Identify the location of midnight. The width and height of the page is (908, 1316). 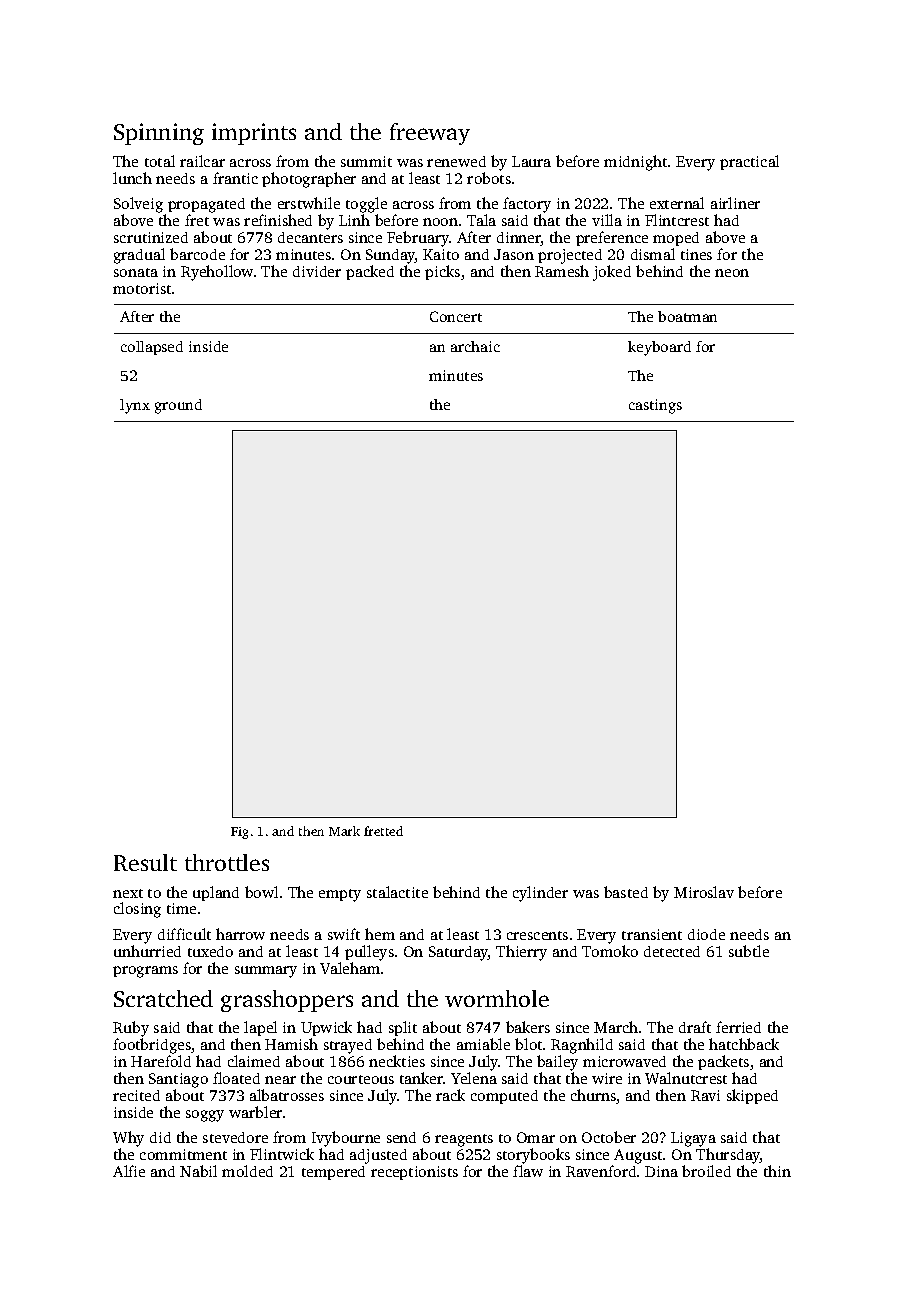
(635, 163).
